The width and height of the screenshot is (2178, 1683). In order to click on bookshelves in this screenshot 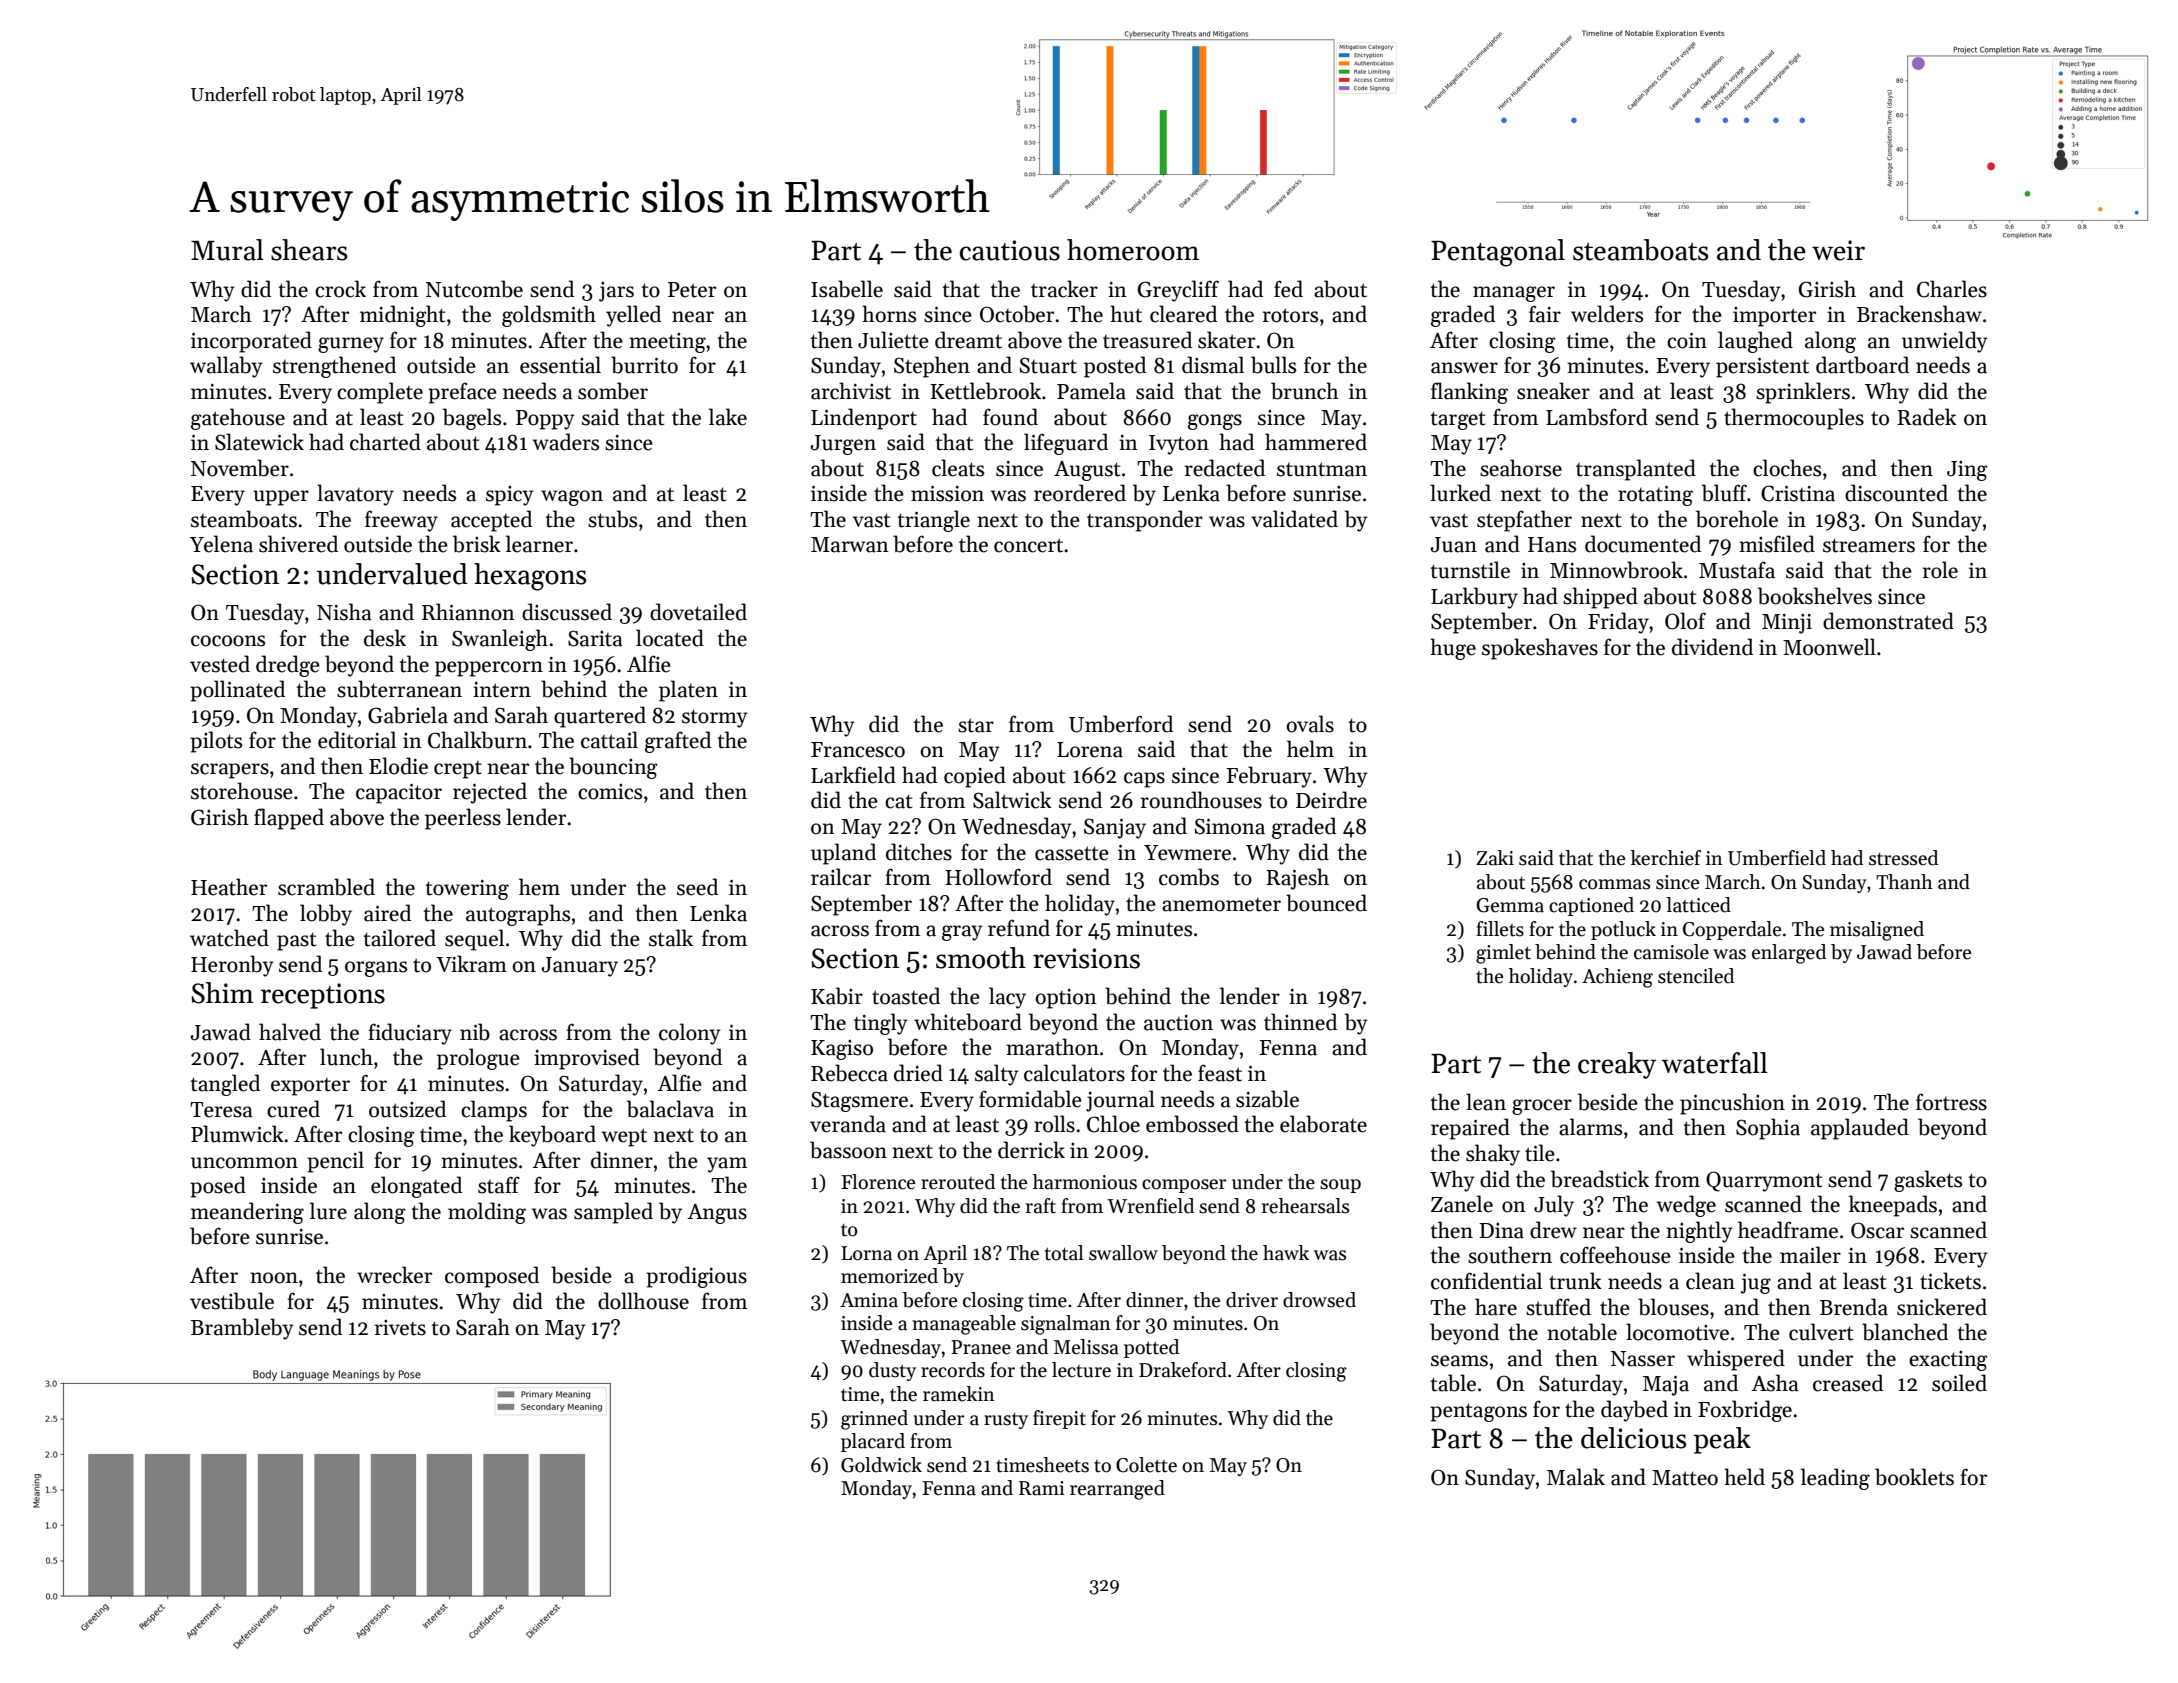, I will do `click(1815, 596)`.
